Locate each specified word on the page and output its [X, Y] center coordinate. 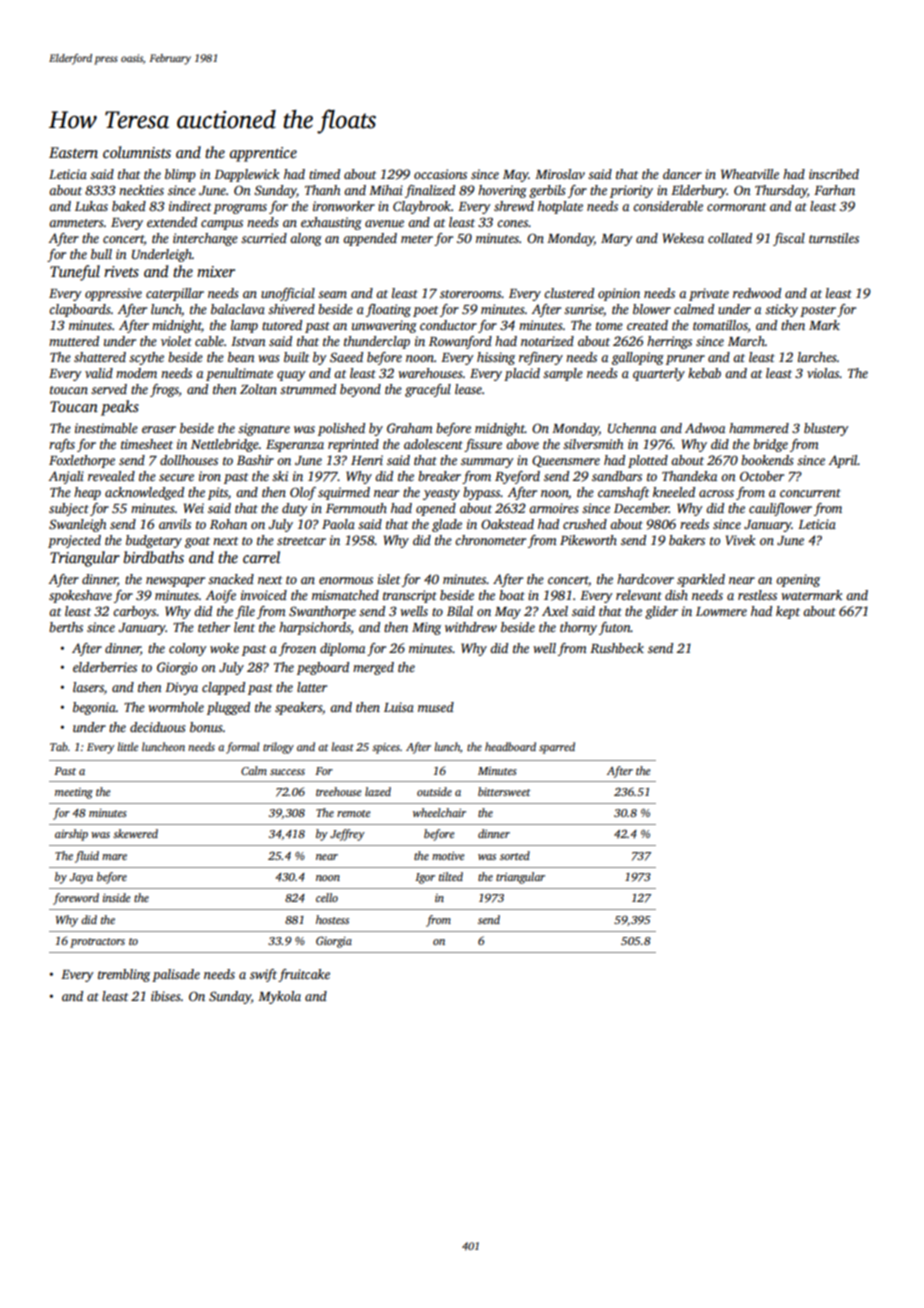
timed [324, 174]
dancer [682, 174]
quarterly [659, 374]
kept [788, 612]
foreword [76, 899]
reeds [694, 524]
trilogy [278, 748]
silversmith [593, 444]
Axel [555, 611]
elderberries [105, 667]
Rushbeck [617, 648]
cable [209, 341]
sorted [515, 855]
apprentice [263, 154]
